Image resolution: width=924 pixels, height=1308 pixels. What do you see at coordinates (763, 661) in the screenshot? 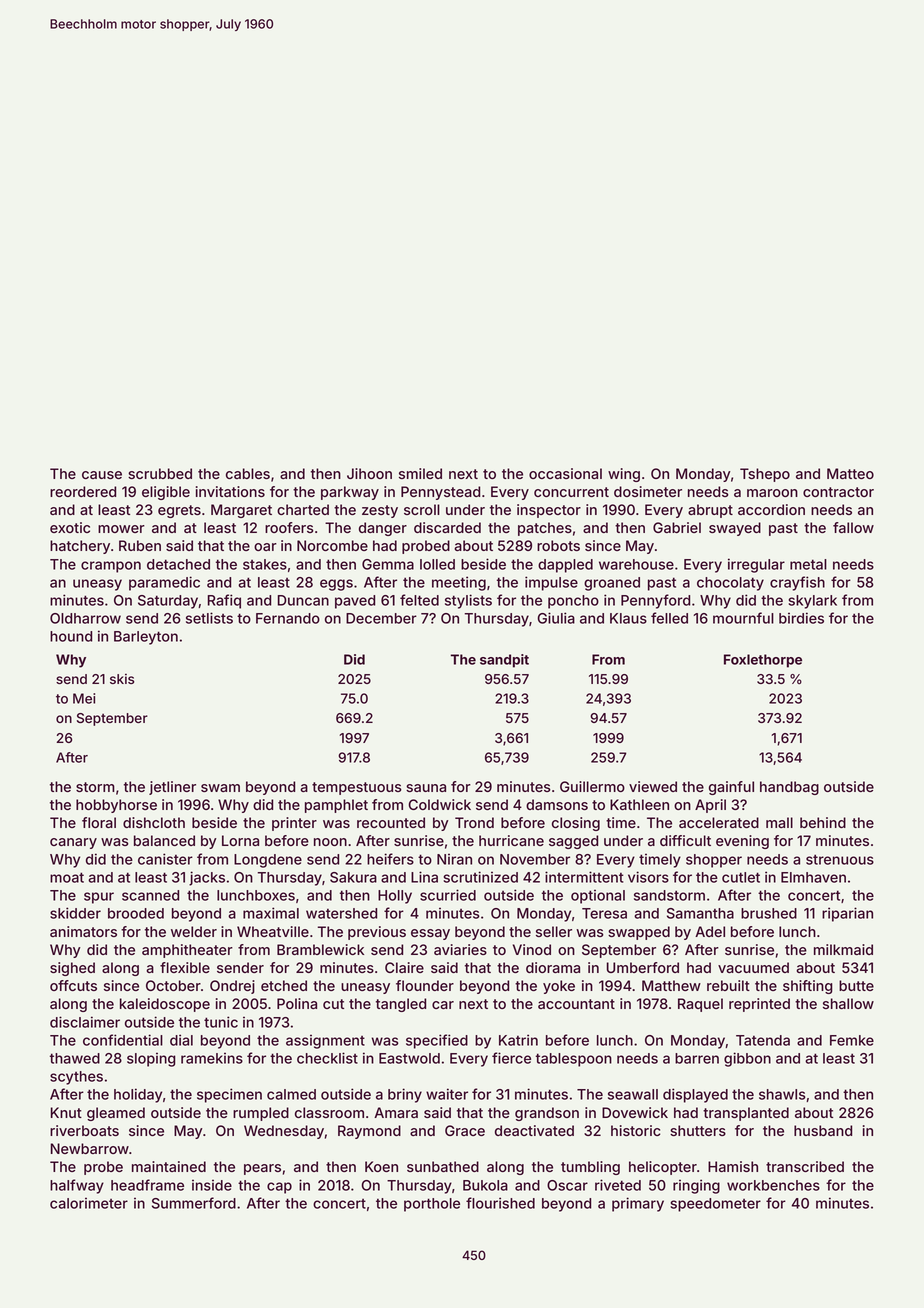
I see `Foxlethorpe` at bounding box center [763, 661].
